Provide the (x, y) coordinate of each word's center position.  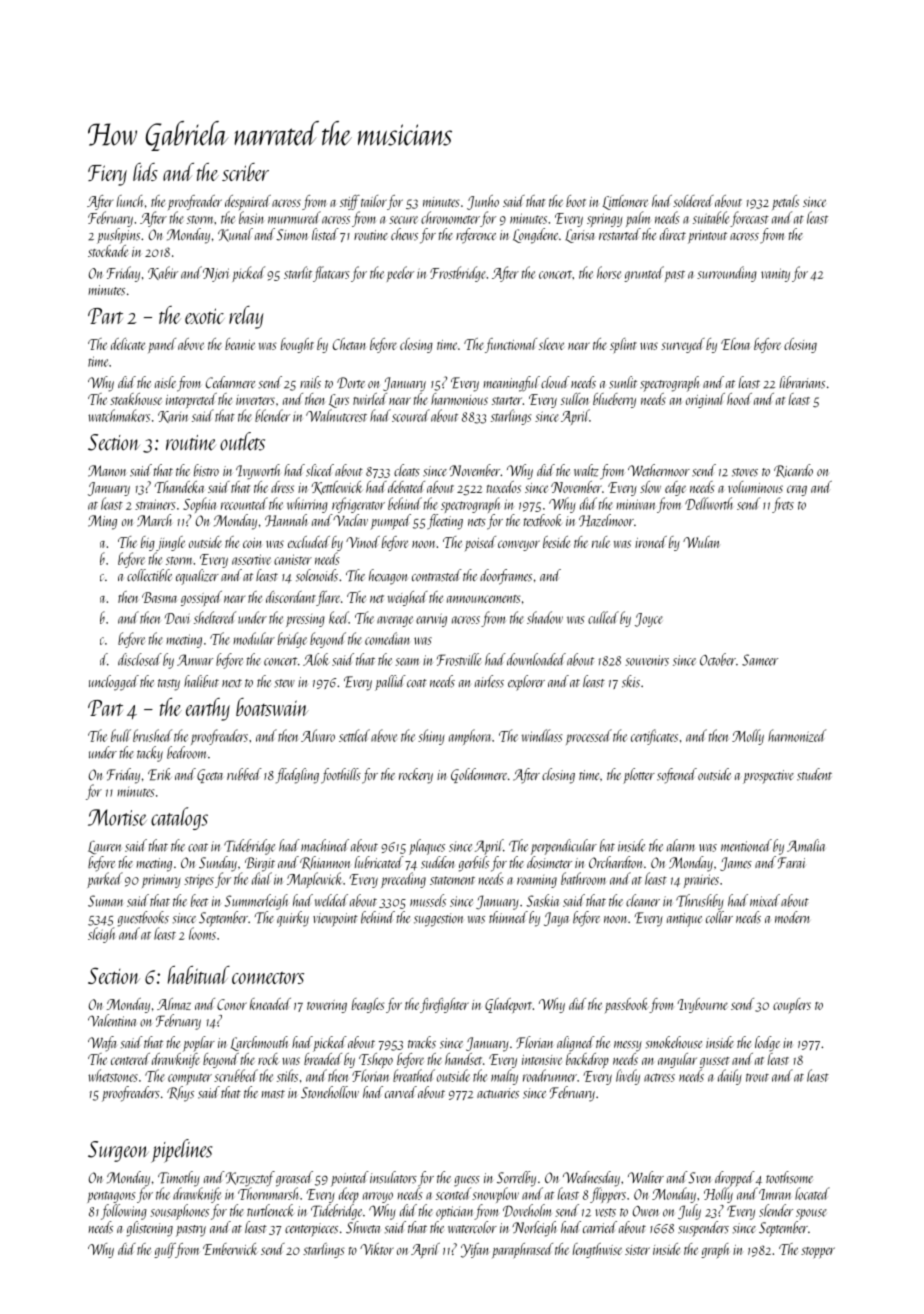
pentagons (111, 1197)
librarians (802, 382)
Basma (159, 597)
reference (476, 236)
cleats (407, 470)
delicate (128, 344)
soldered (693, 201)
